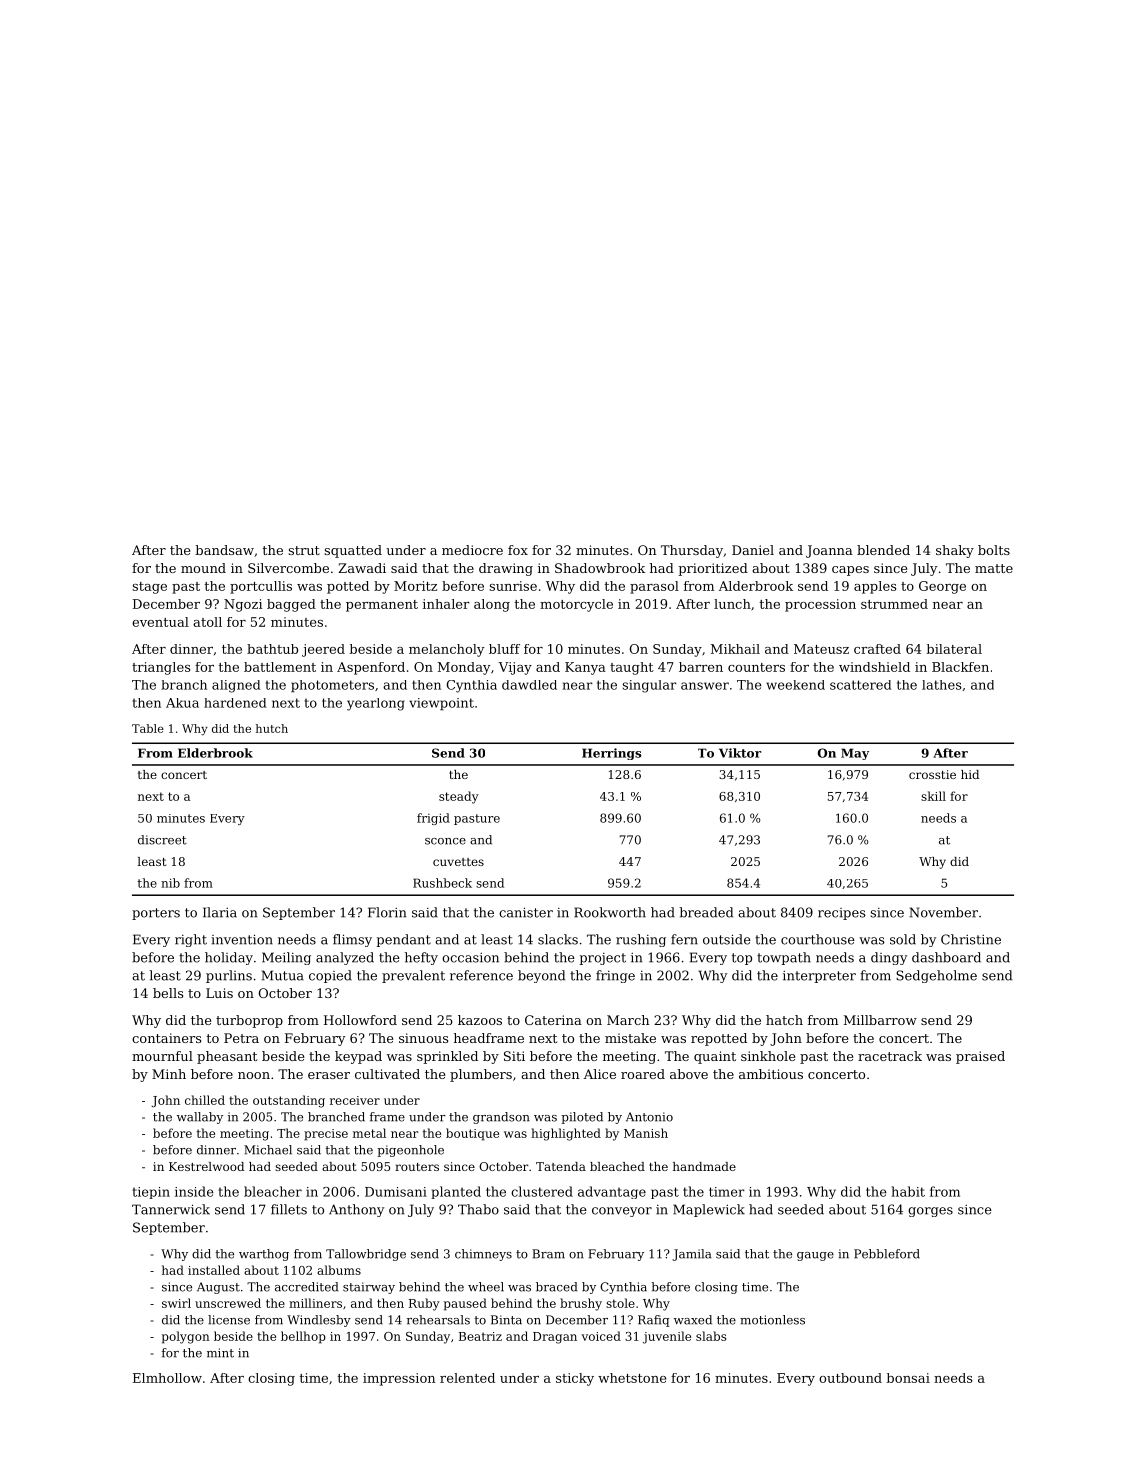 This screenshot has width=1146, height=1483. Describe the element at coordinates (883, 550) in the screenshot. I see `blended` at that location.
